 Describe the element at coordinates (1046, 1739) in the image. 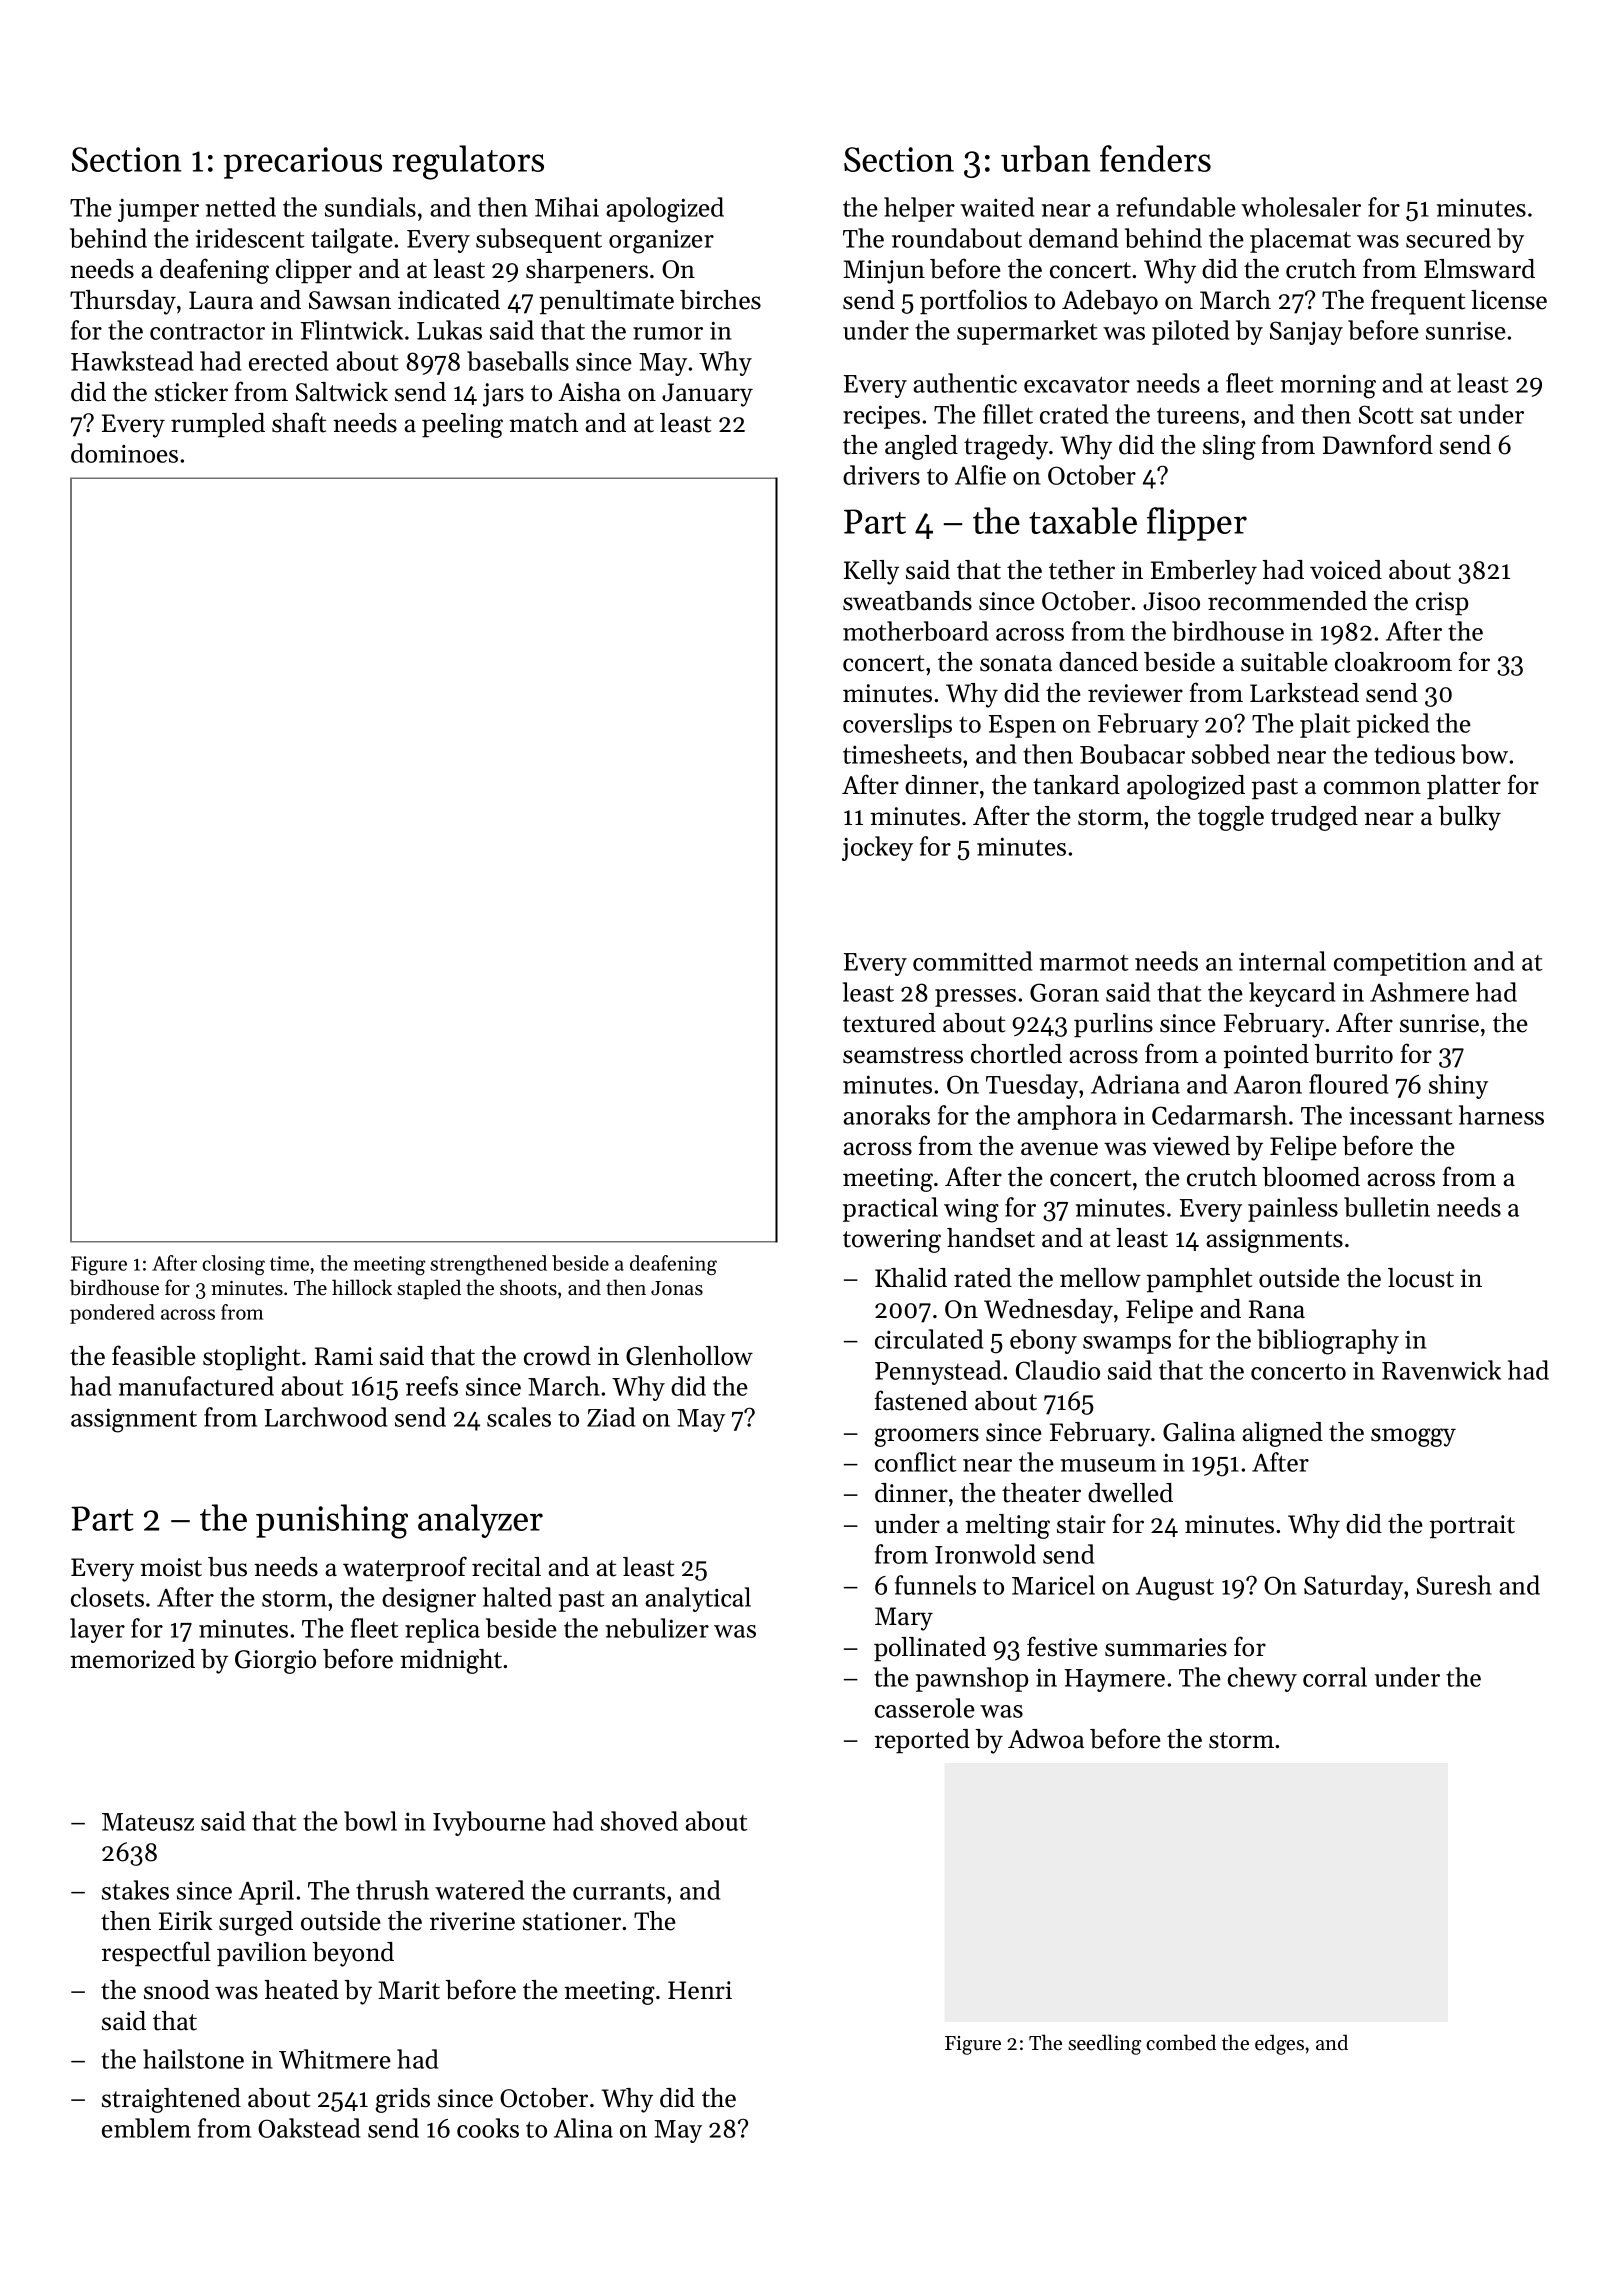

I see `Adwoa` at that location.
